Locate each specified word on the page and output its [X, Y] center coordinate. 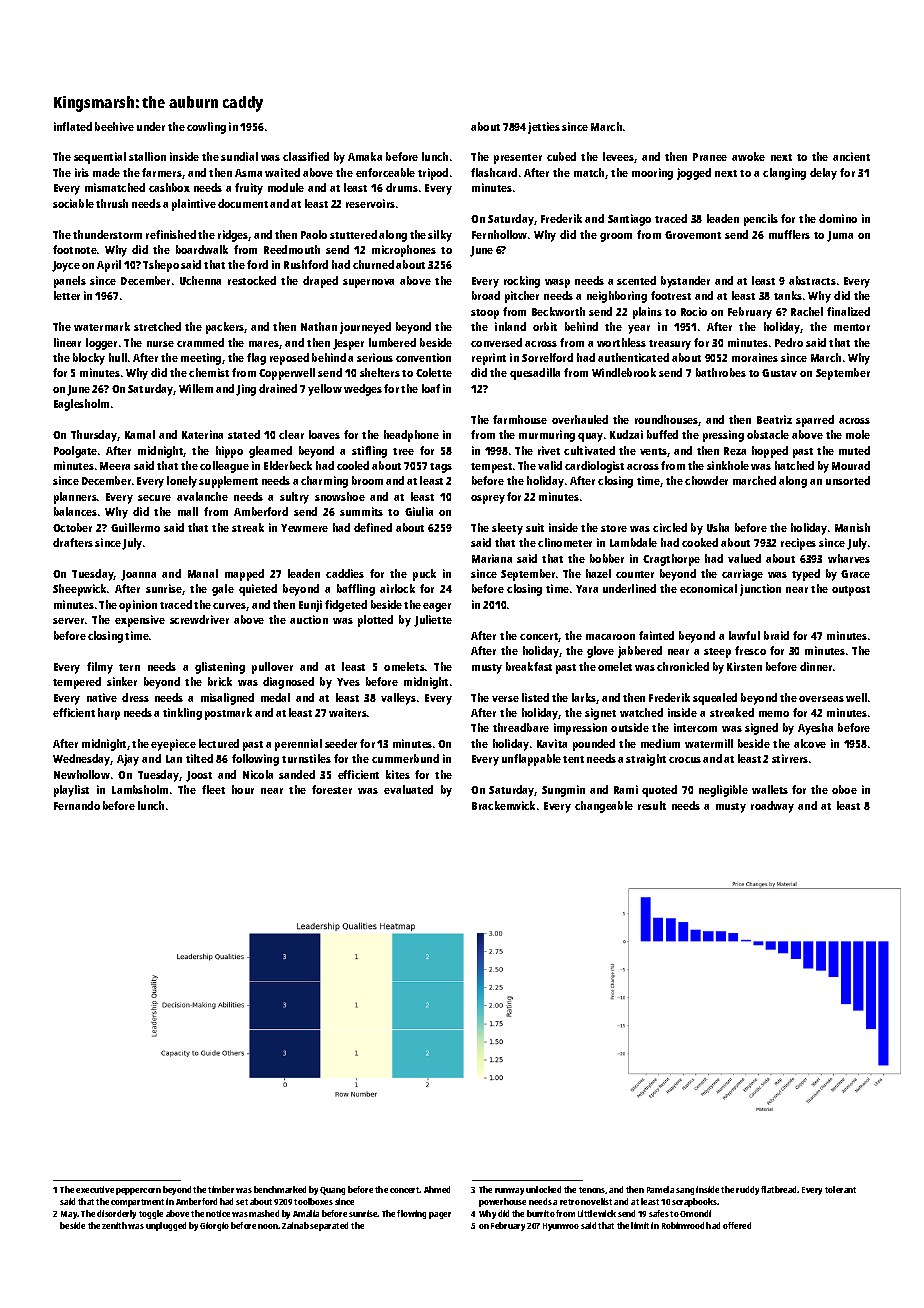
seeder [341, 743]
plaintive [194, 205]
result [652, 805]
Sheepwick [79, 590]
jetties [544, 128]
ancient [851, 156]
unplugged [166, 1226]
